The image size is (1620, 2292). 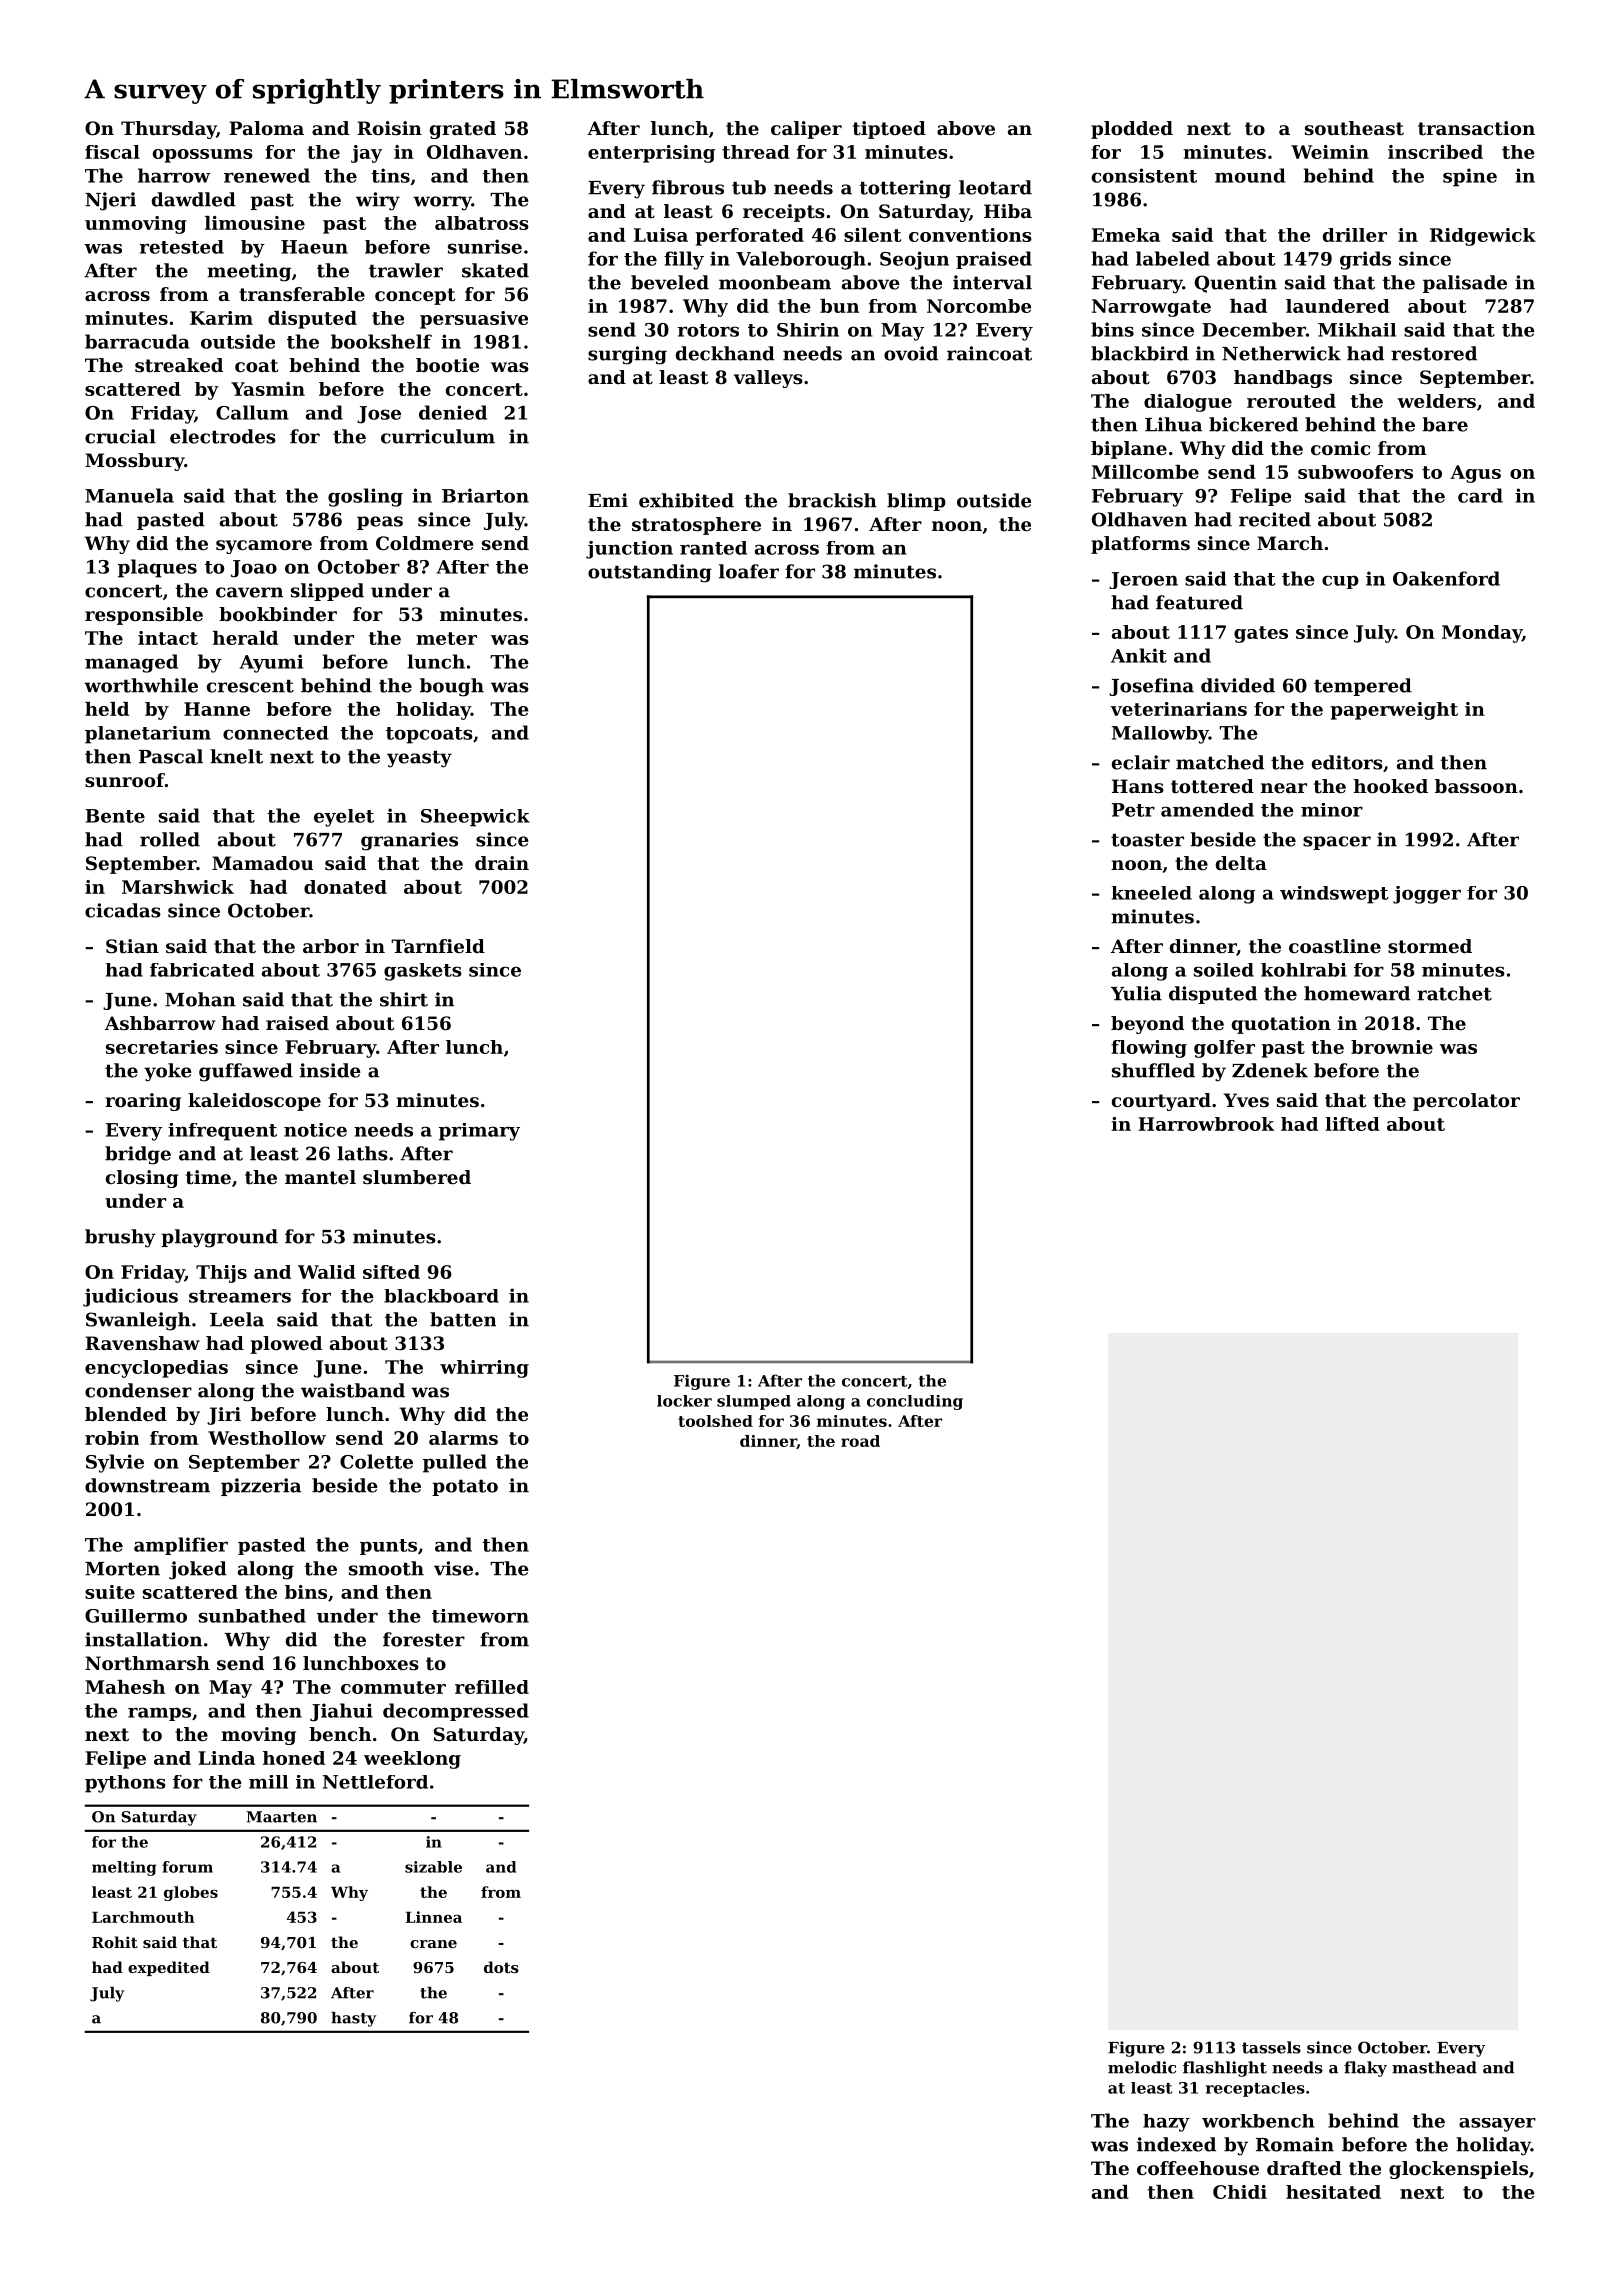 What do you see at coordinates (1355, 472) in the screenshot?
I see `subwoofers` at bounding box center [1355, 472].
